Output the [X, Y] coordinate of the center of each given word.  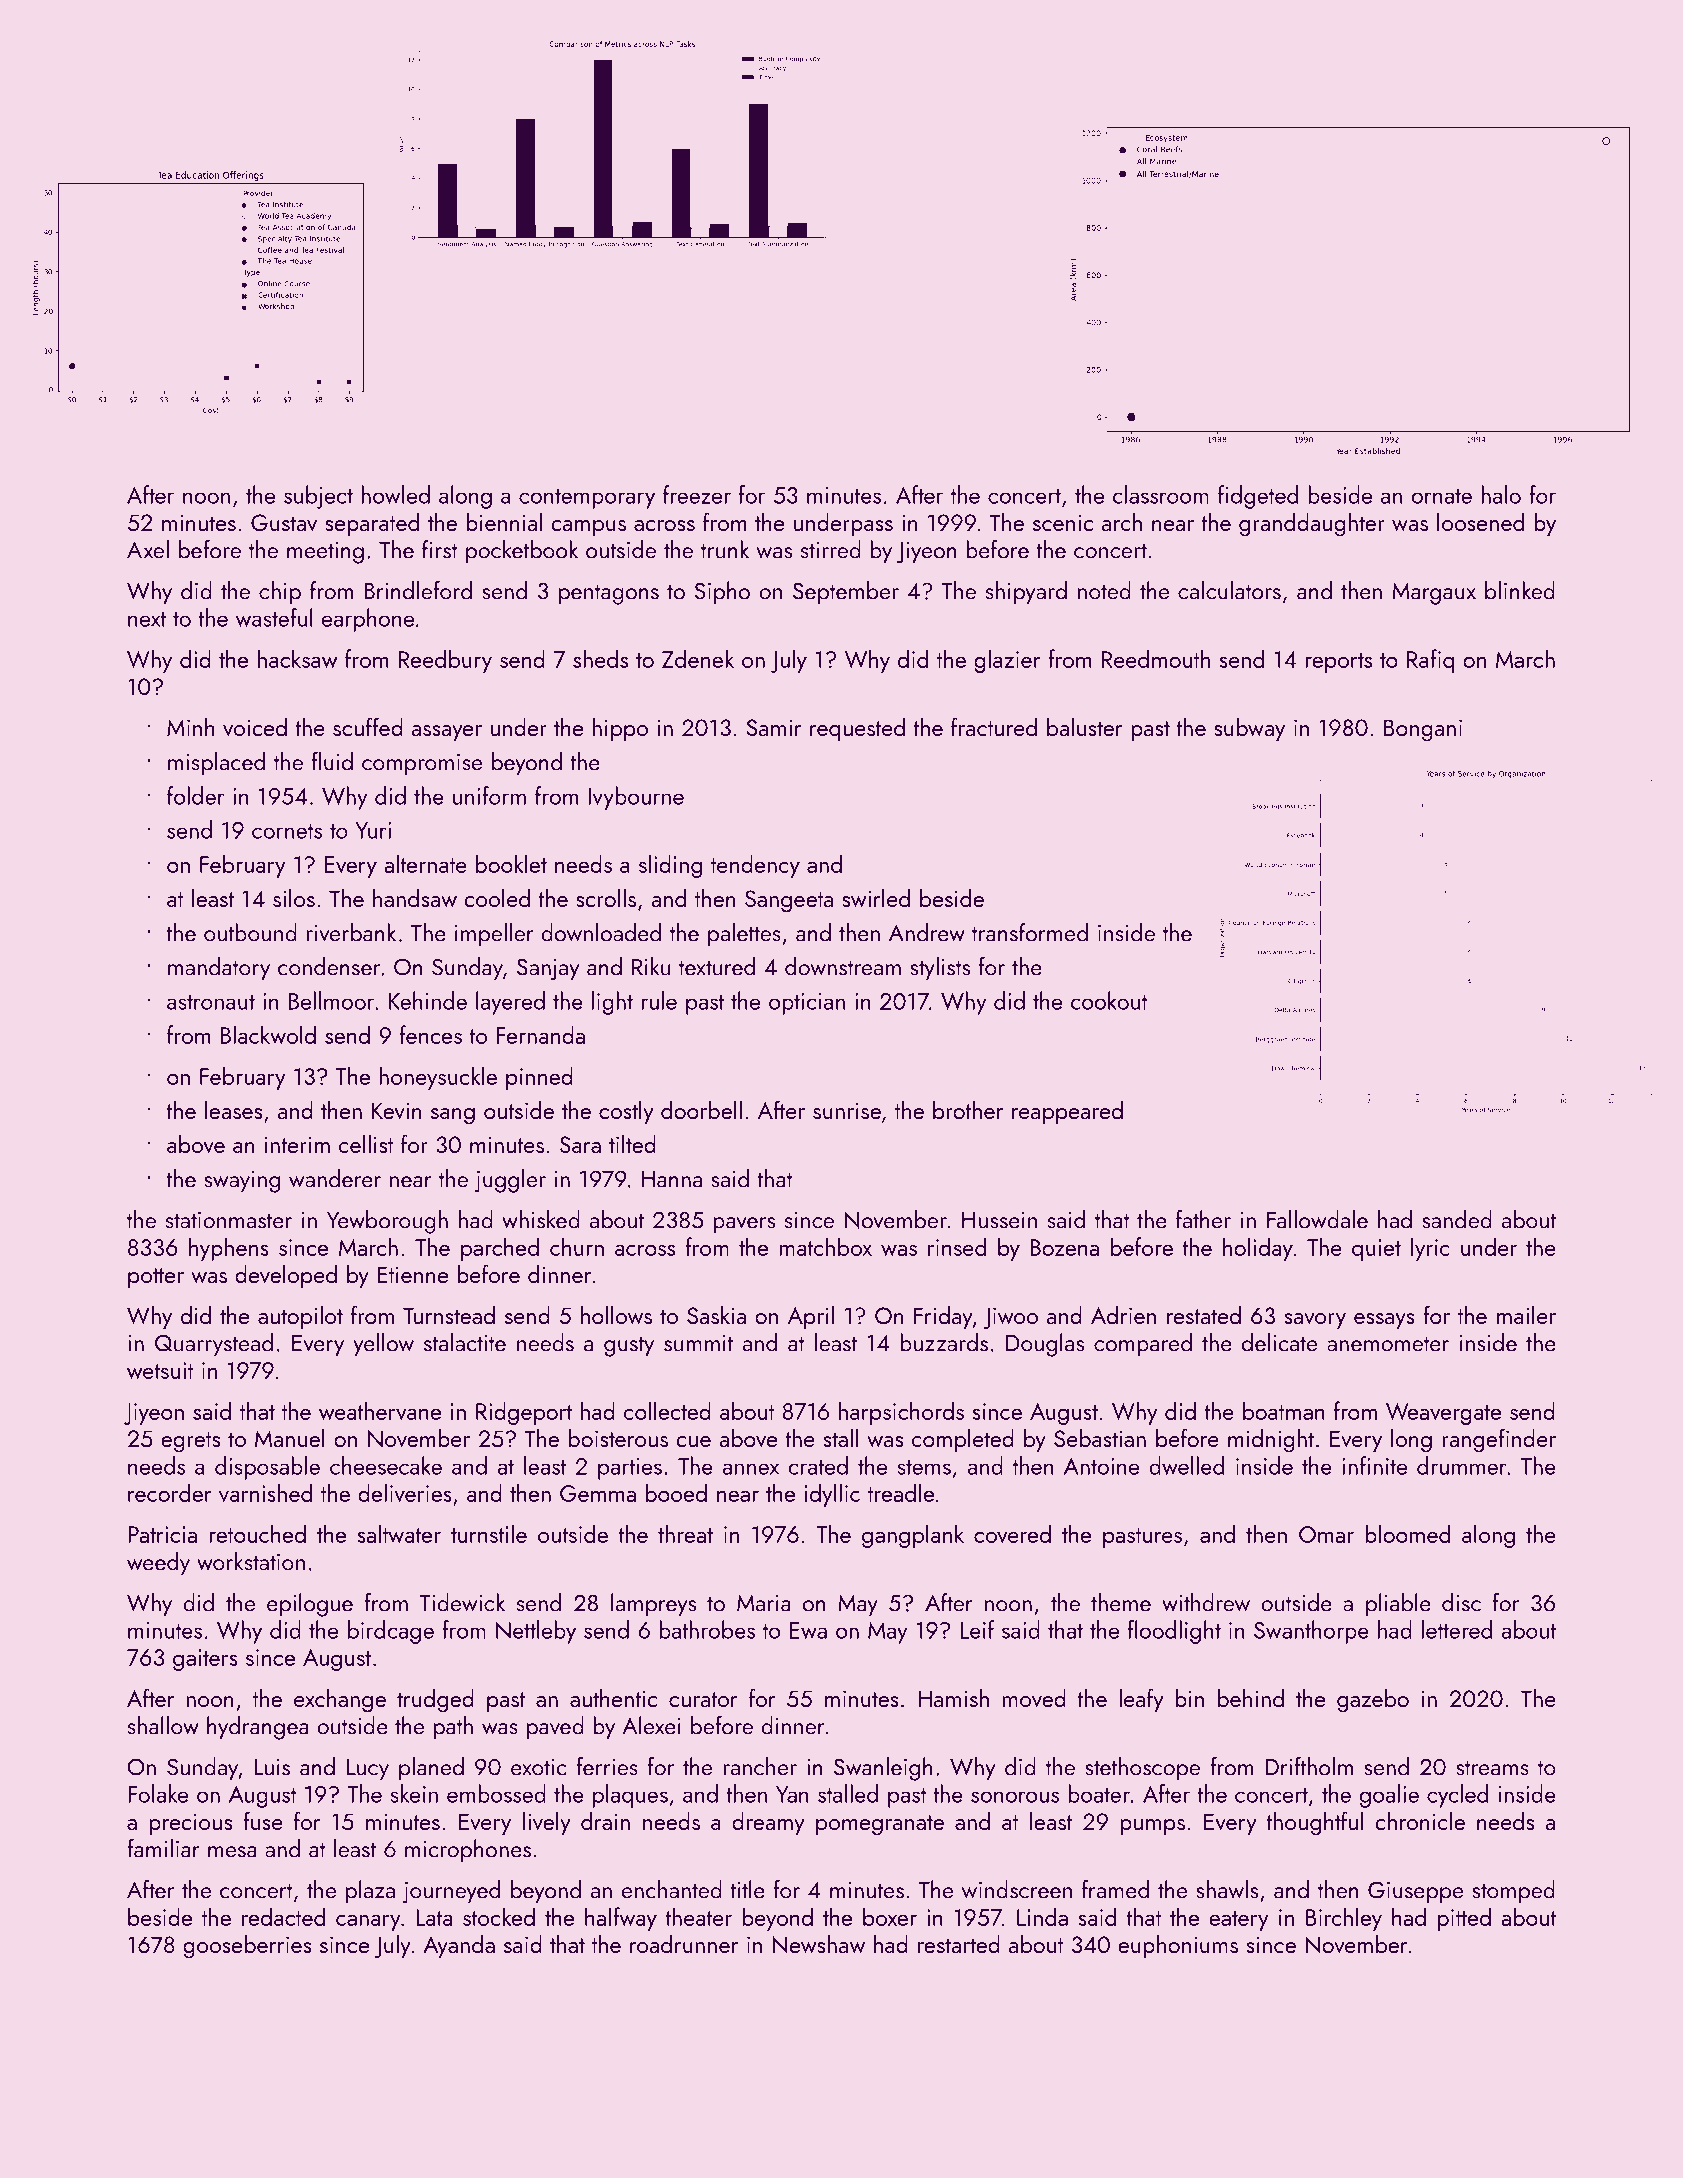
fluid [332, 761]
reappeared [1067, 1112]
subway [1249, 729]
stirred [831, 549]
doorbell [701, 1110]
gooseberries [247, 1947]
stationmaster [229, 1220]
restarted [959, 1944]
